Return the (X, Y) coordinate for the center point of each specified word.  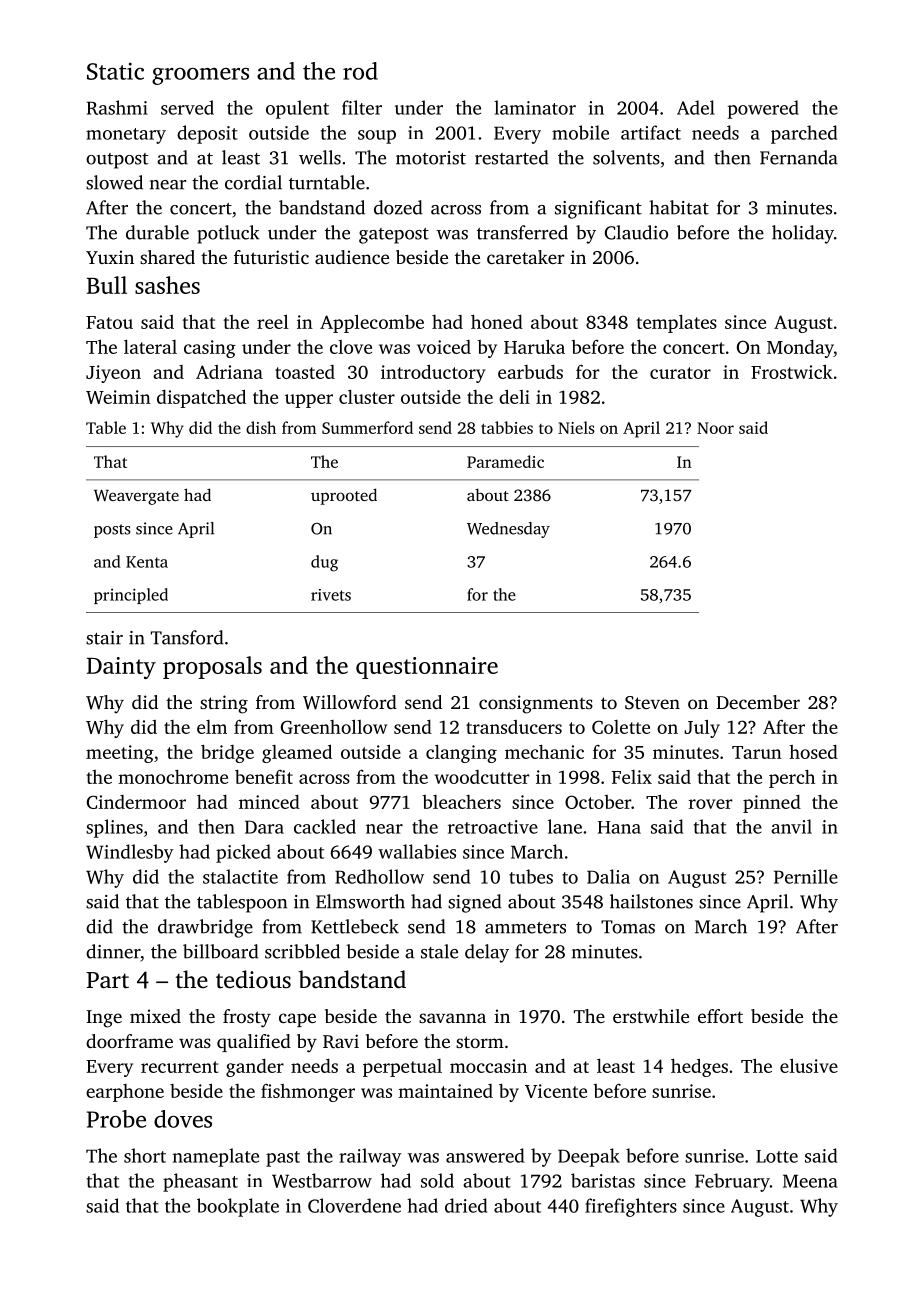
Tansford (187, 637)
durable (157, 232)
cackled (325, 826)
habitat (679, 207)
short (145, 1155)
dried (466, 1205)
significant (598, 209)
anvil (791, 826)
